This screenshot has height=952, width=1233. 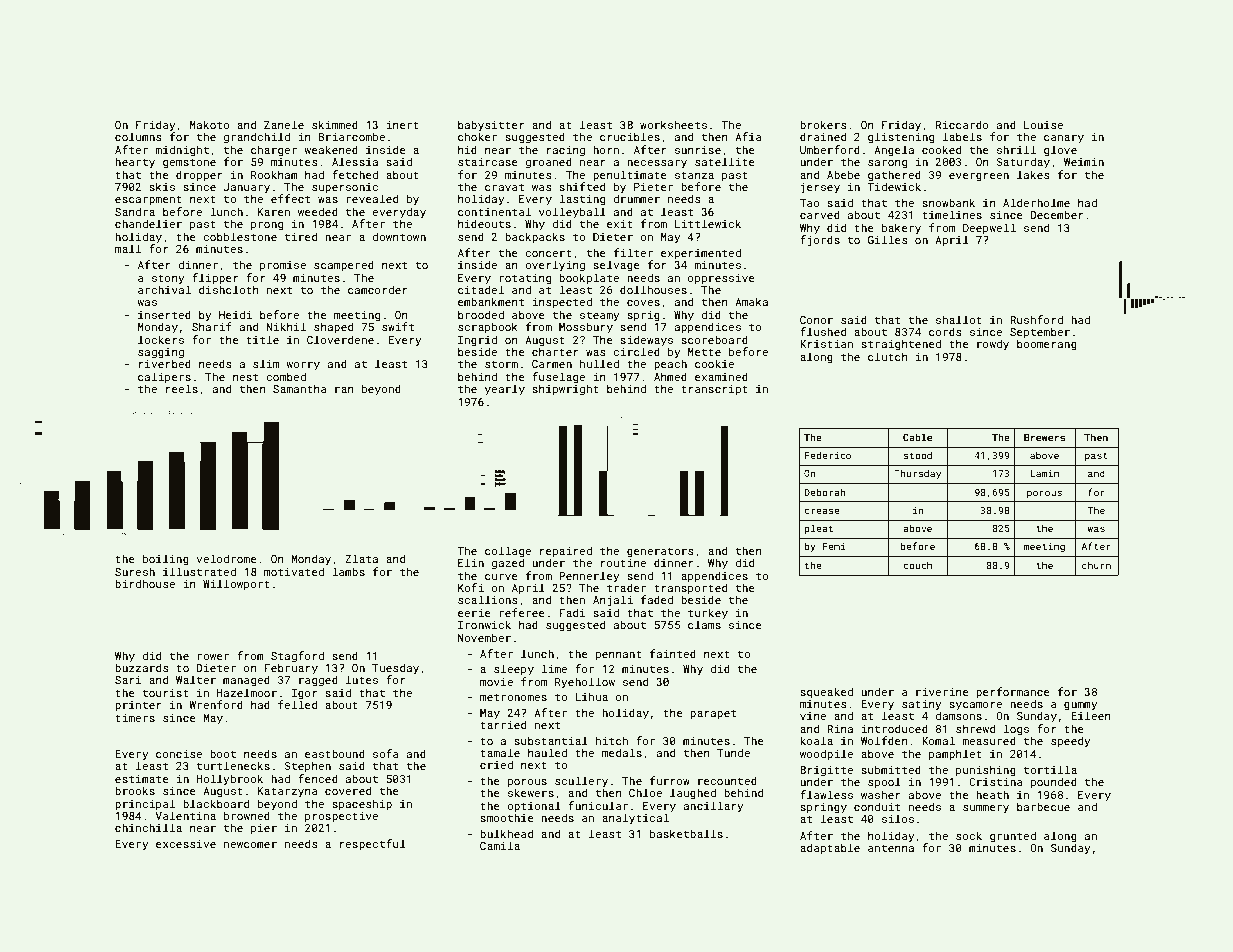 What do you see at coordinates (820, 188) in the screenshot?
I see `jersey` at bounding box center [820, 188].
